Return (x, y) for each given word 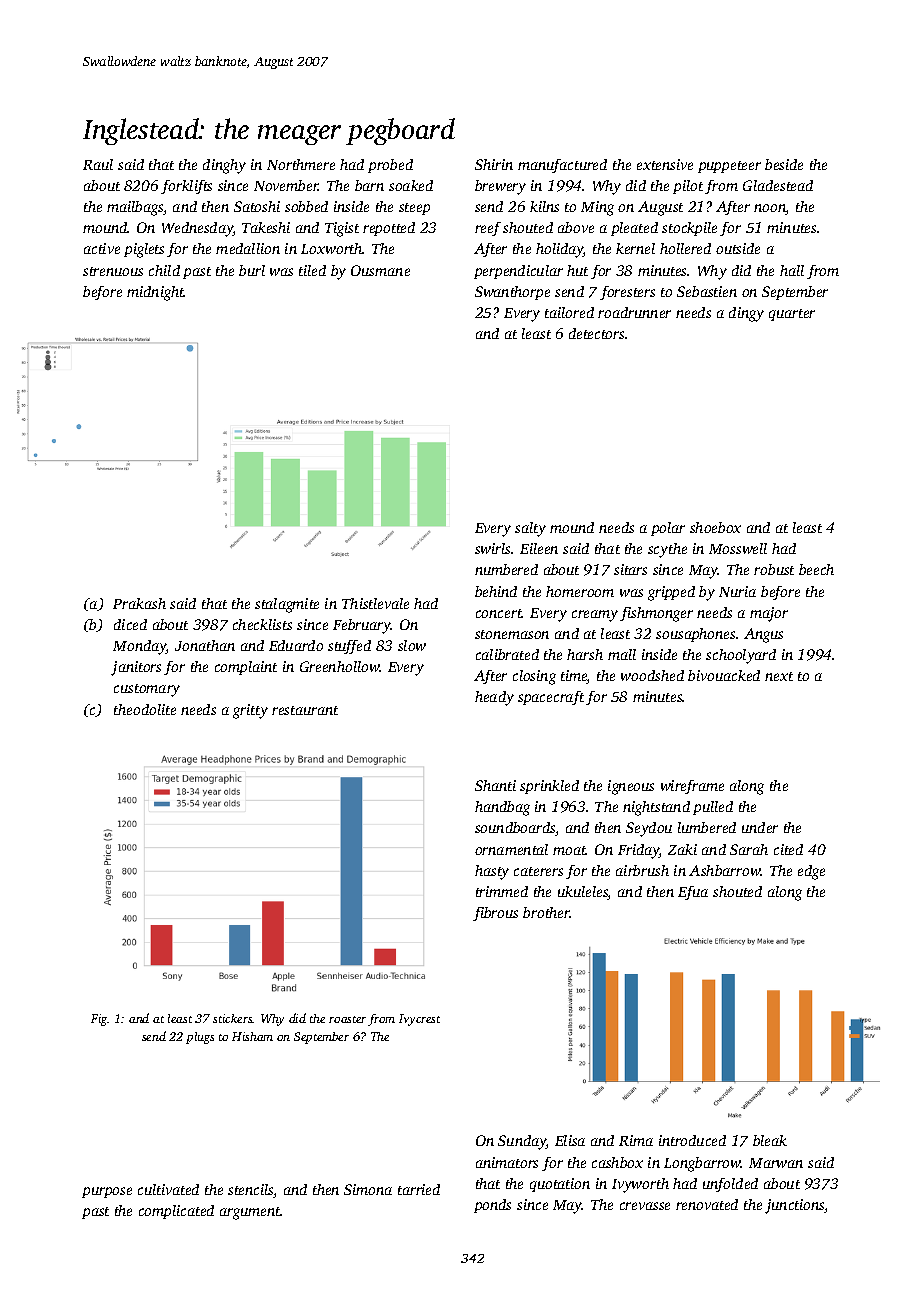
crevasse (645, 1206)
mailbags (135, 208)
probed (390, 166)
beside (784, 164)
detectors (596, 333)
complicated (176, 1212)
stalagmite (287, 605)
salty (530, 529)
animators (507, 1162)
